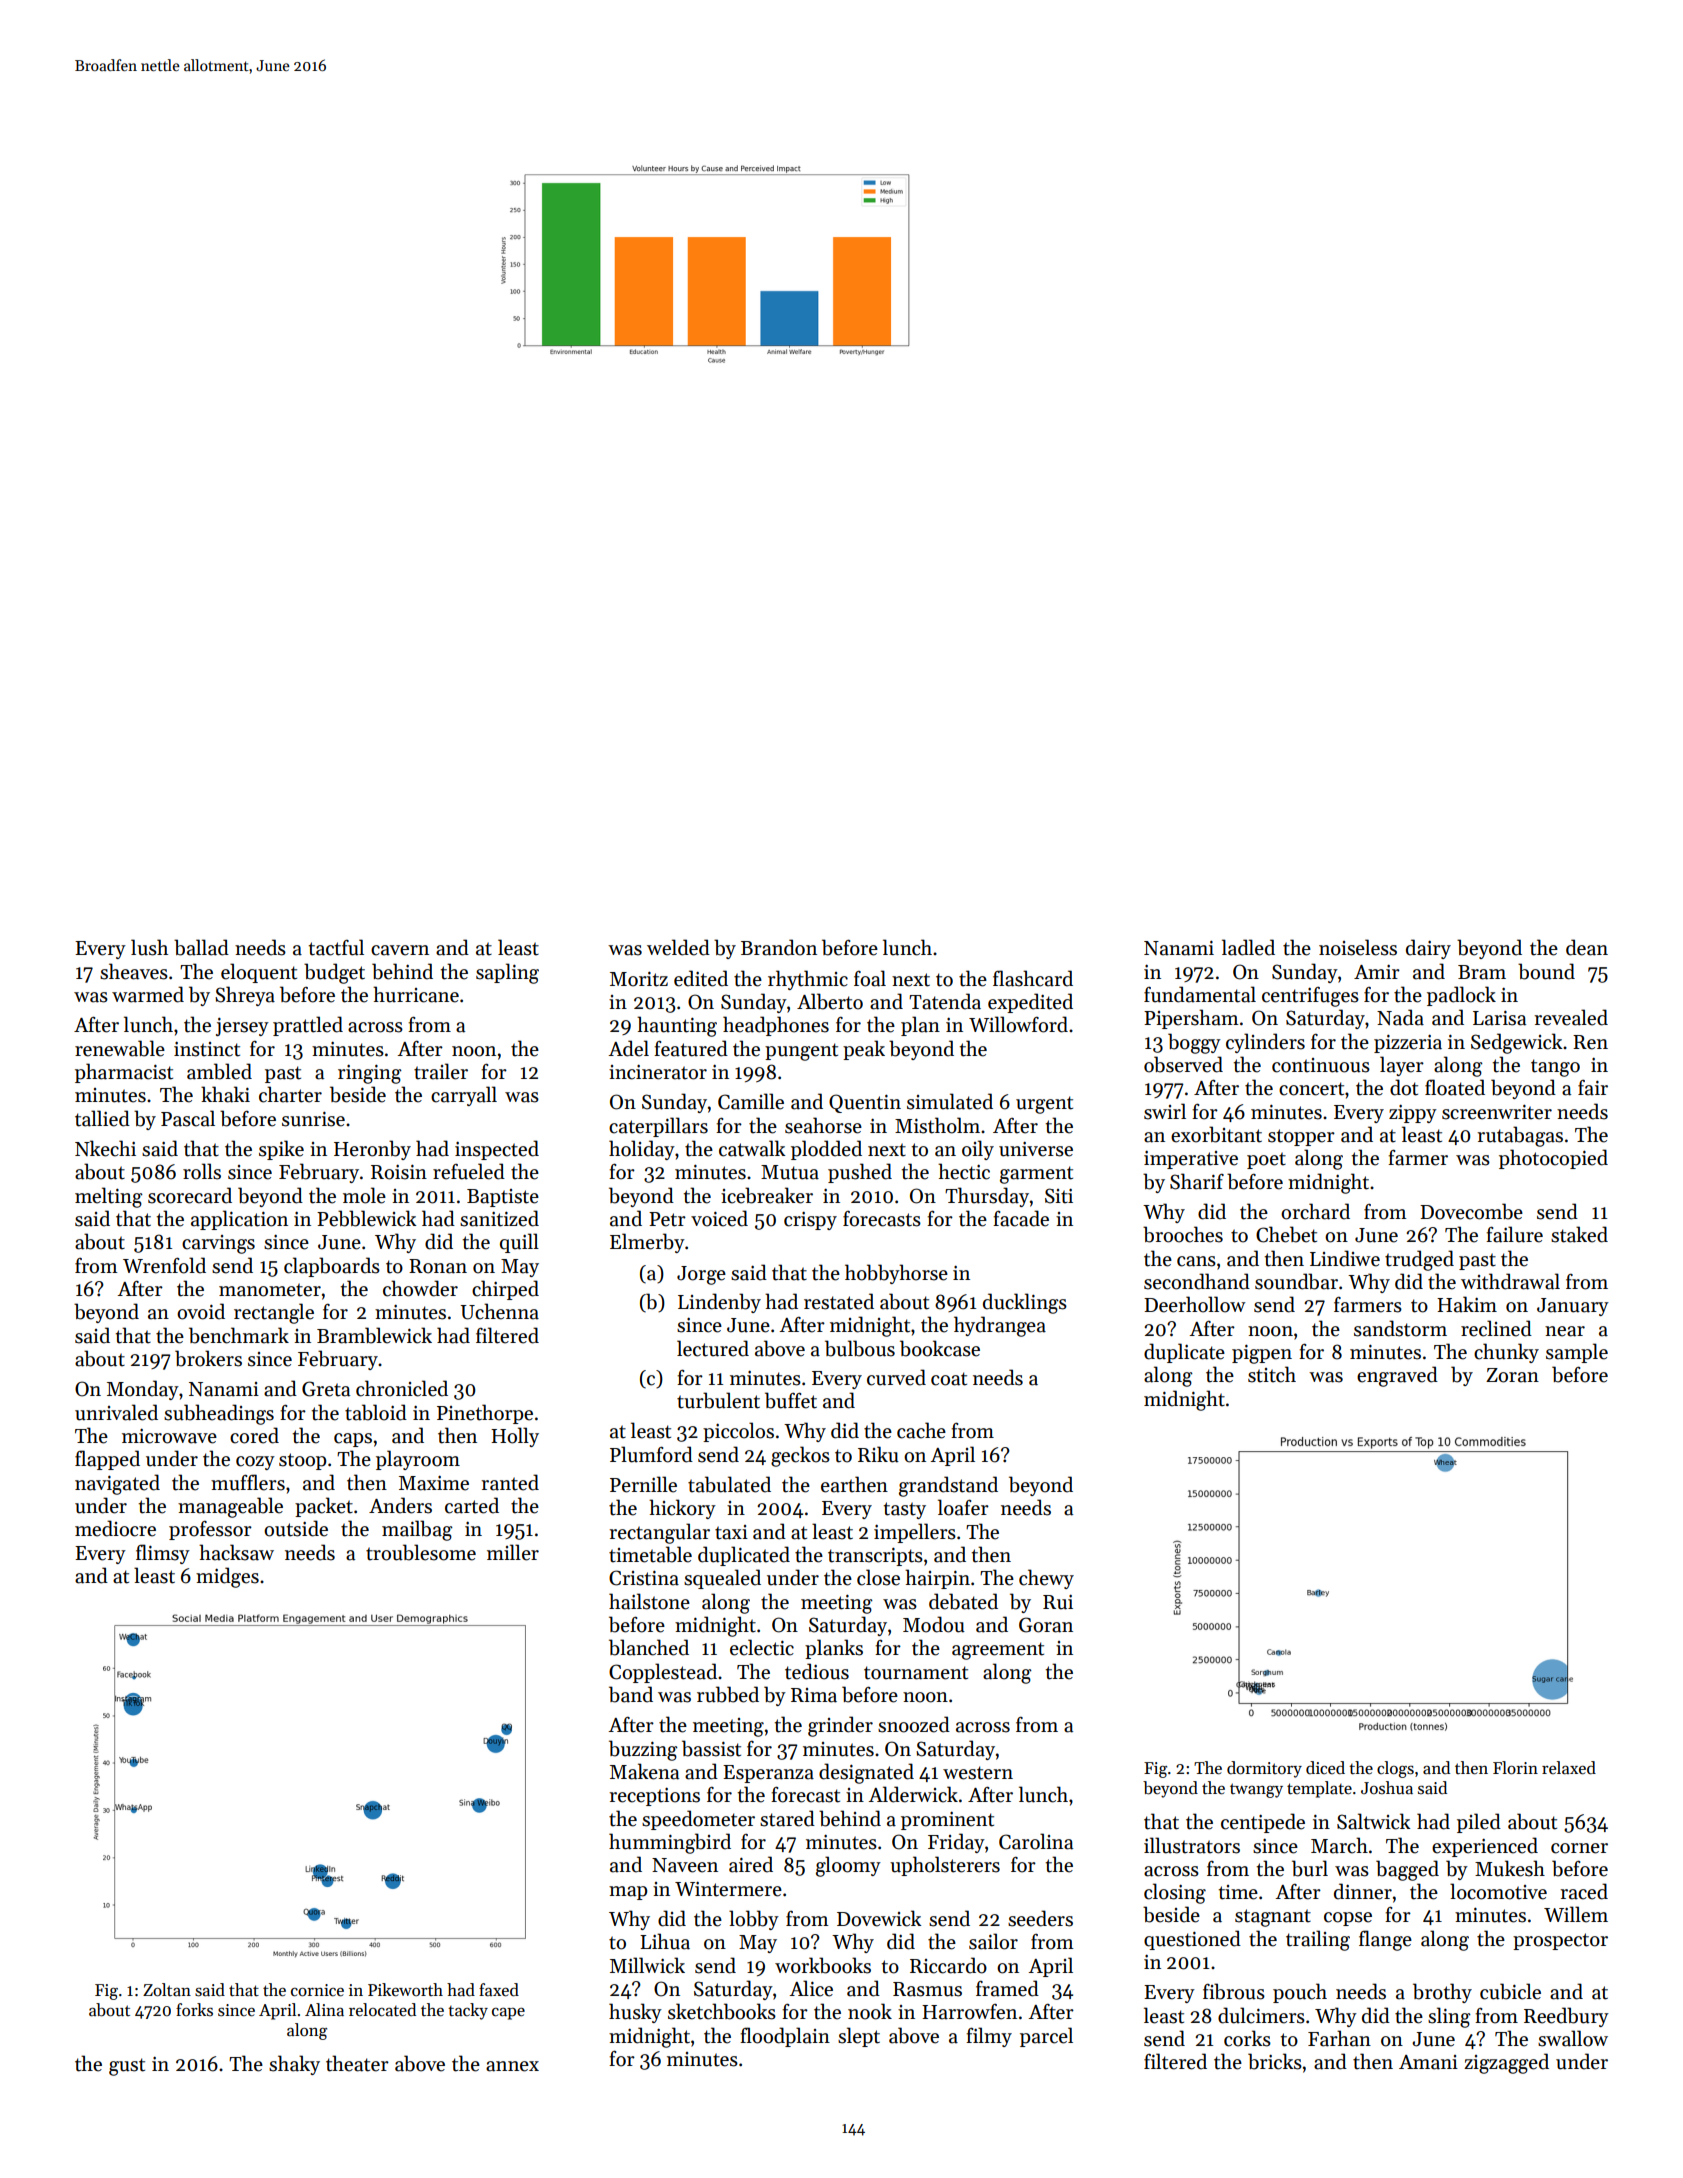 This screenshot has width=1683, height=2178. Describe the element at coordinates (116, 1412) in the screenshot. I see `unrivaled` at that location.
